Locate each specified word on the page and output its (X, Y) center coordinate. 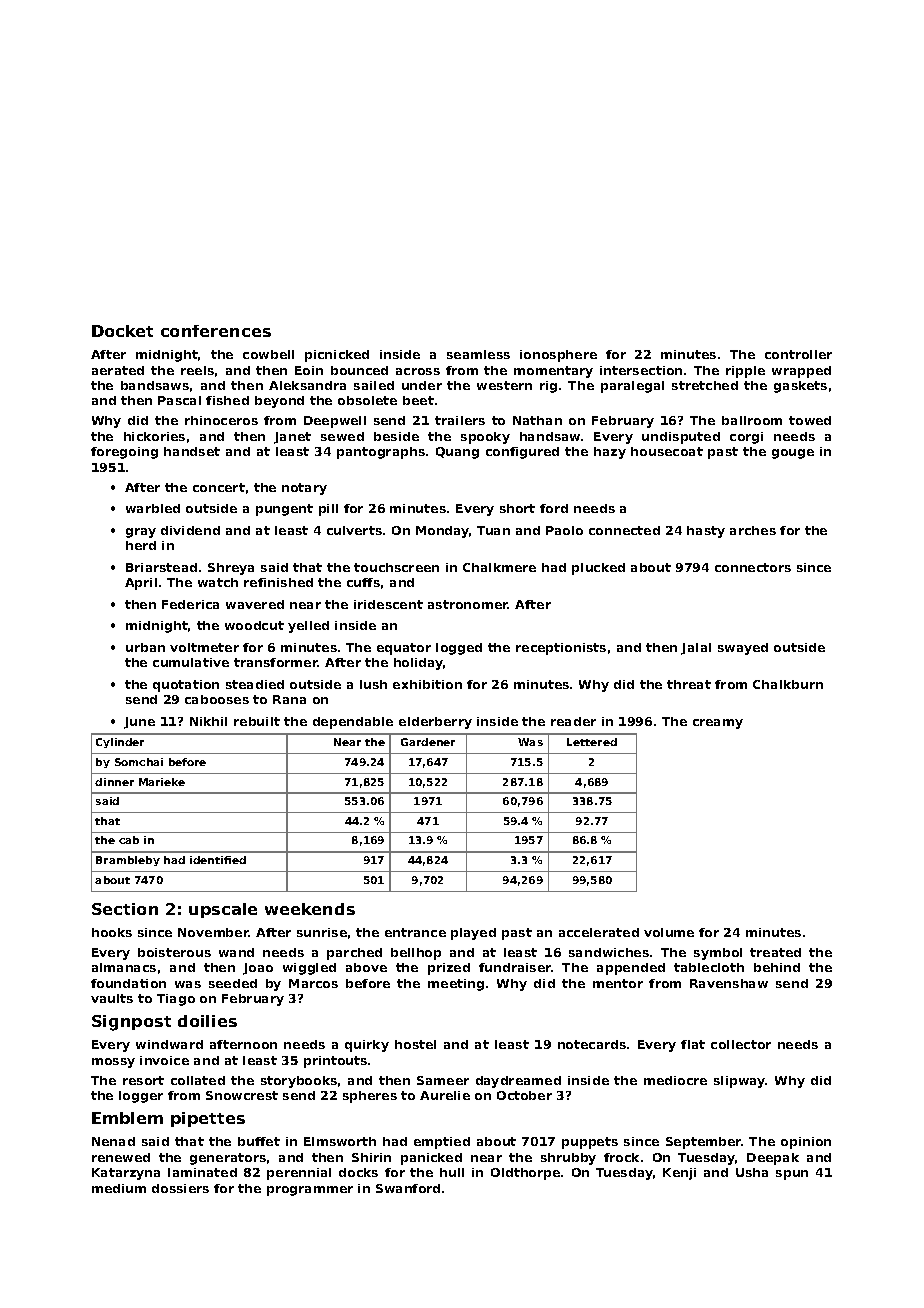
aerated (118, 370)
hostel (415, 1044)
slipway (740, 1082)
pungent (284, 510)
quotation (186, 686)
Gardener (428, 742)
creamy (718, 724)
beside (396, 436)
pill (328, 510)
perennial (299, 1174)
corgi (746, 438)
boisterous (174, 952)
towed (810, 420)
